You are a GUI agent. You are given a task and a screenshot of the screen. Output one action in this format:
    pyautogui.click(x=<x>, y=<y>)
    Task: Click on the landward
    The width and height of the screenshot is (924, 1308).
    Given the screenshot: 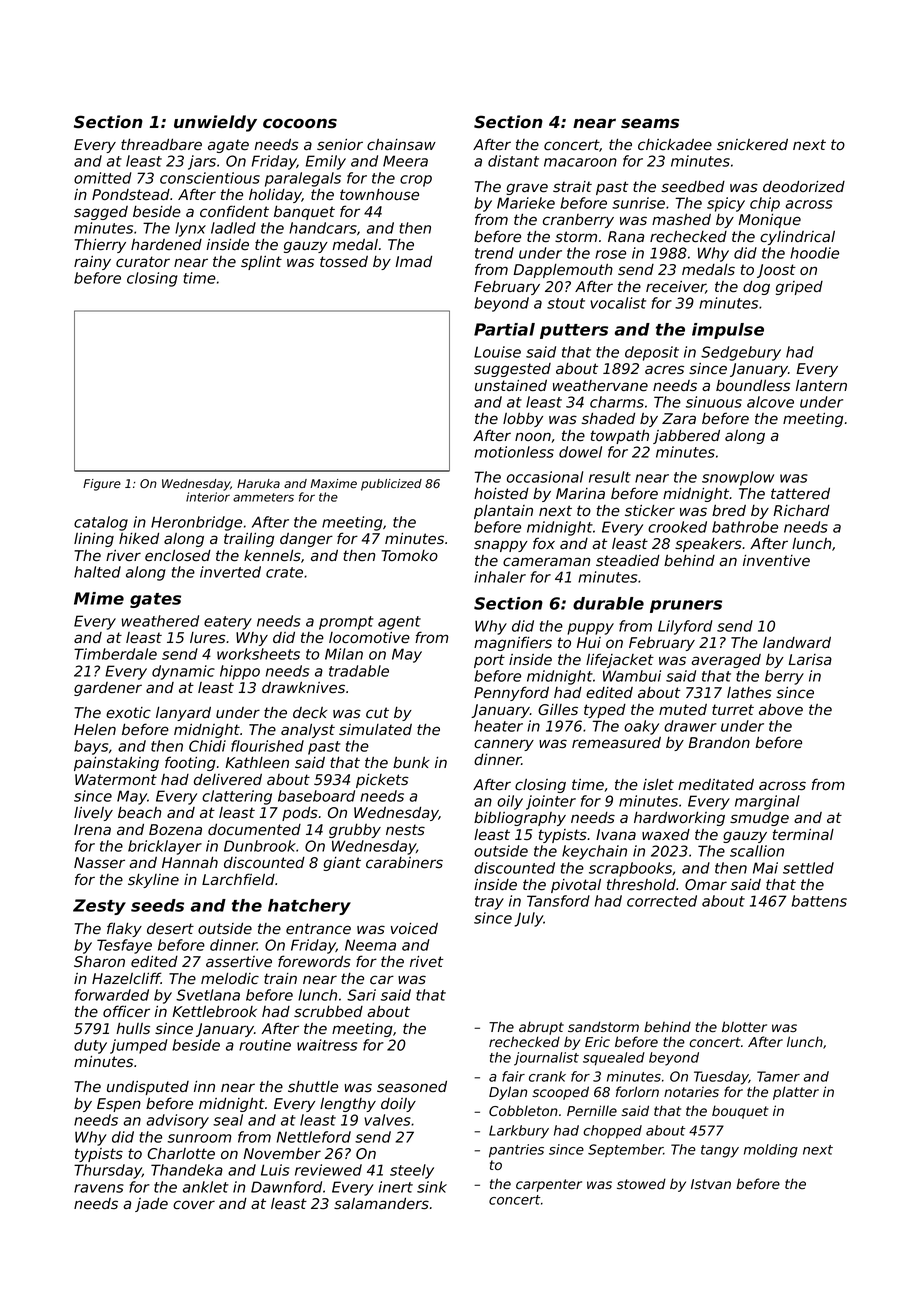 What is the action you would take?
    pyautogui.click(x=797, y=643)
